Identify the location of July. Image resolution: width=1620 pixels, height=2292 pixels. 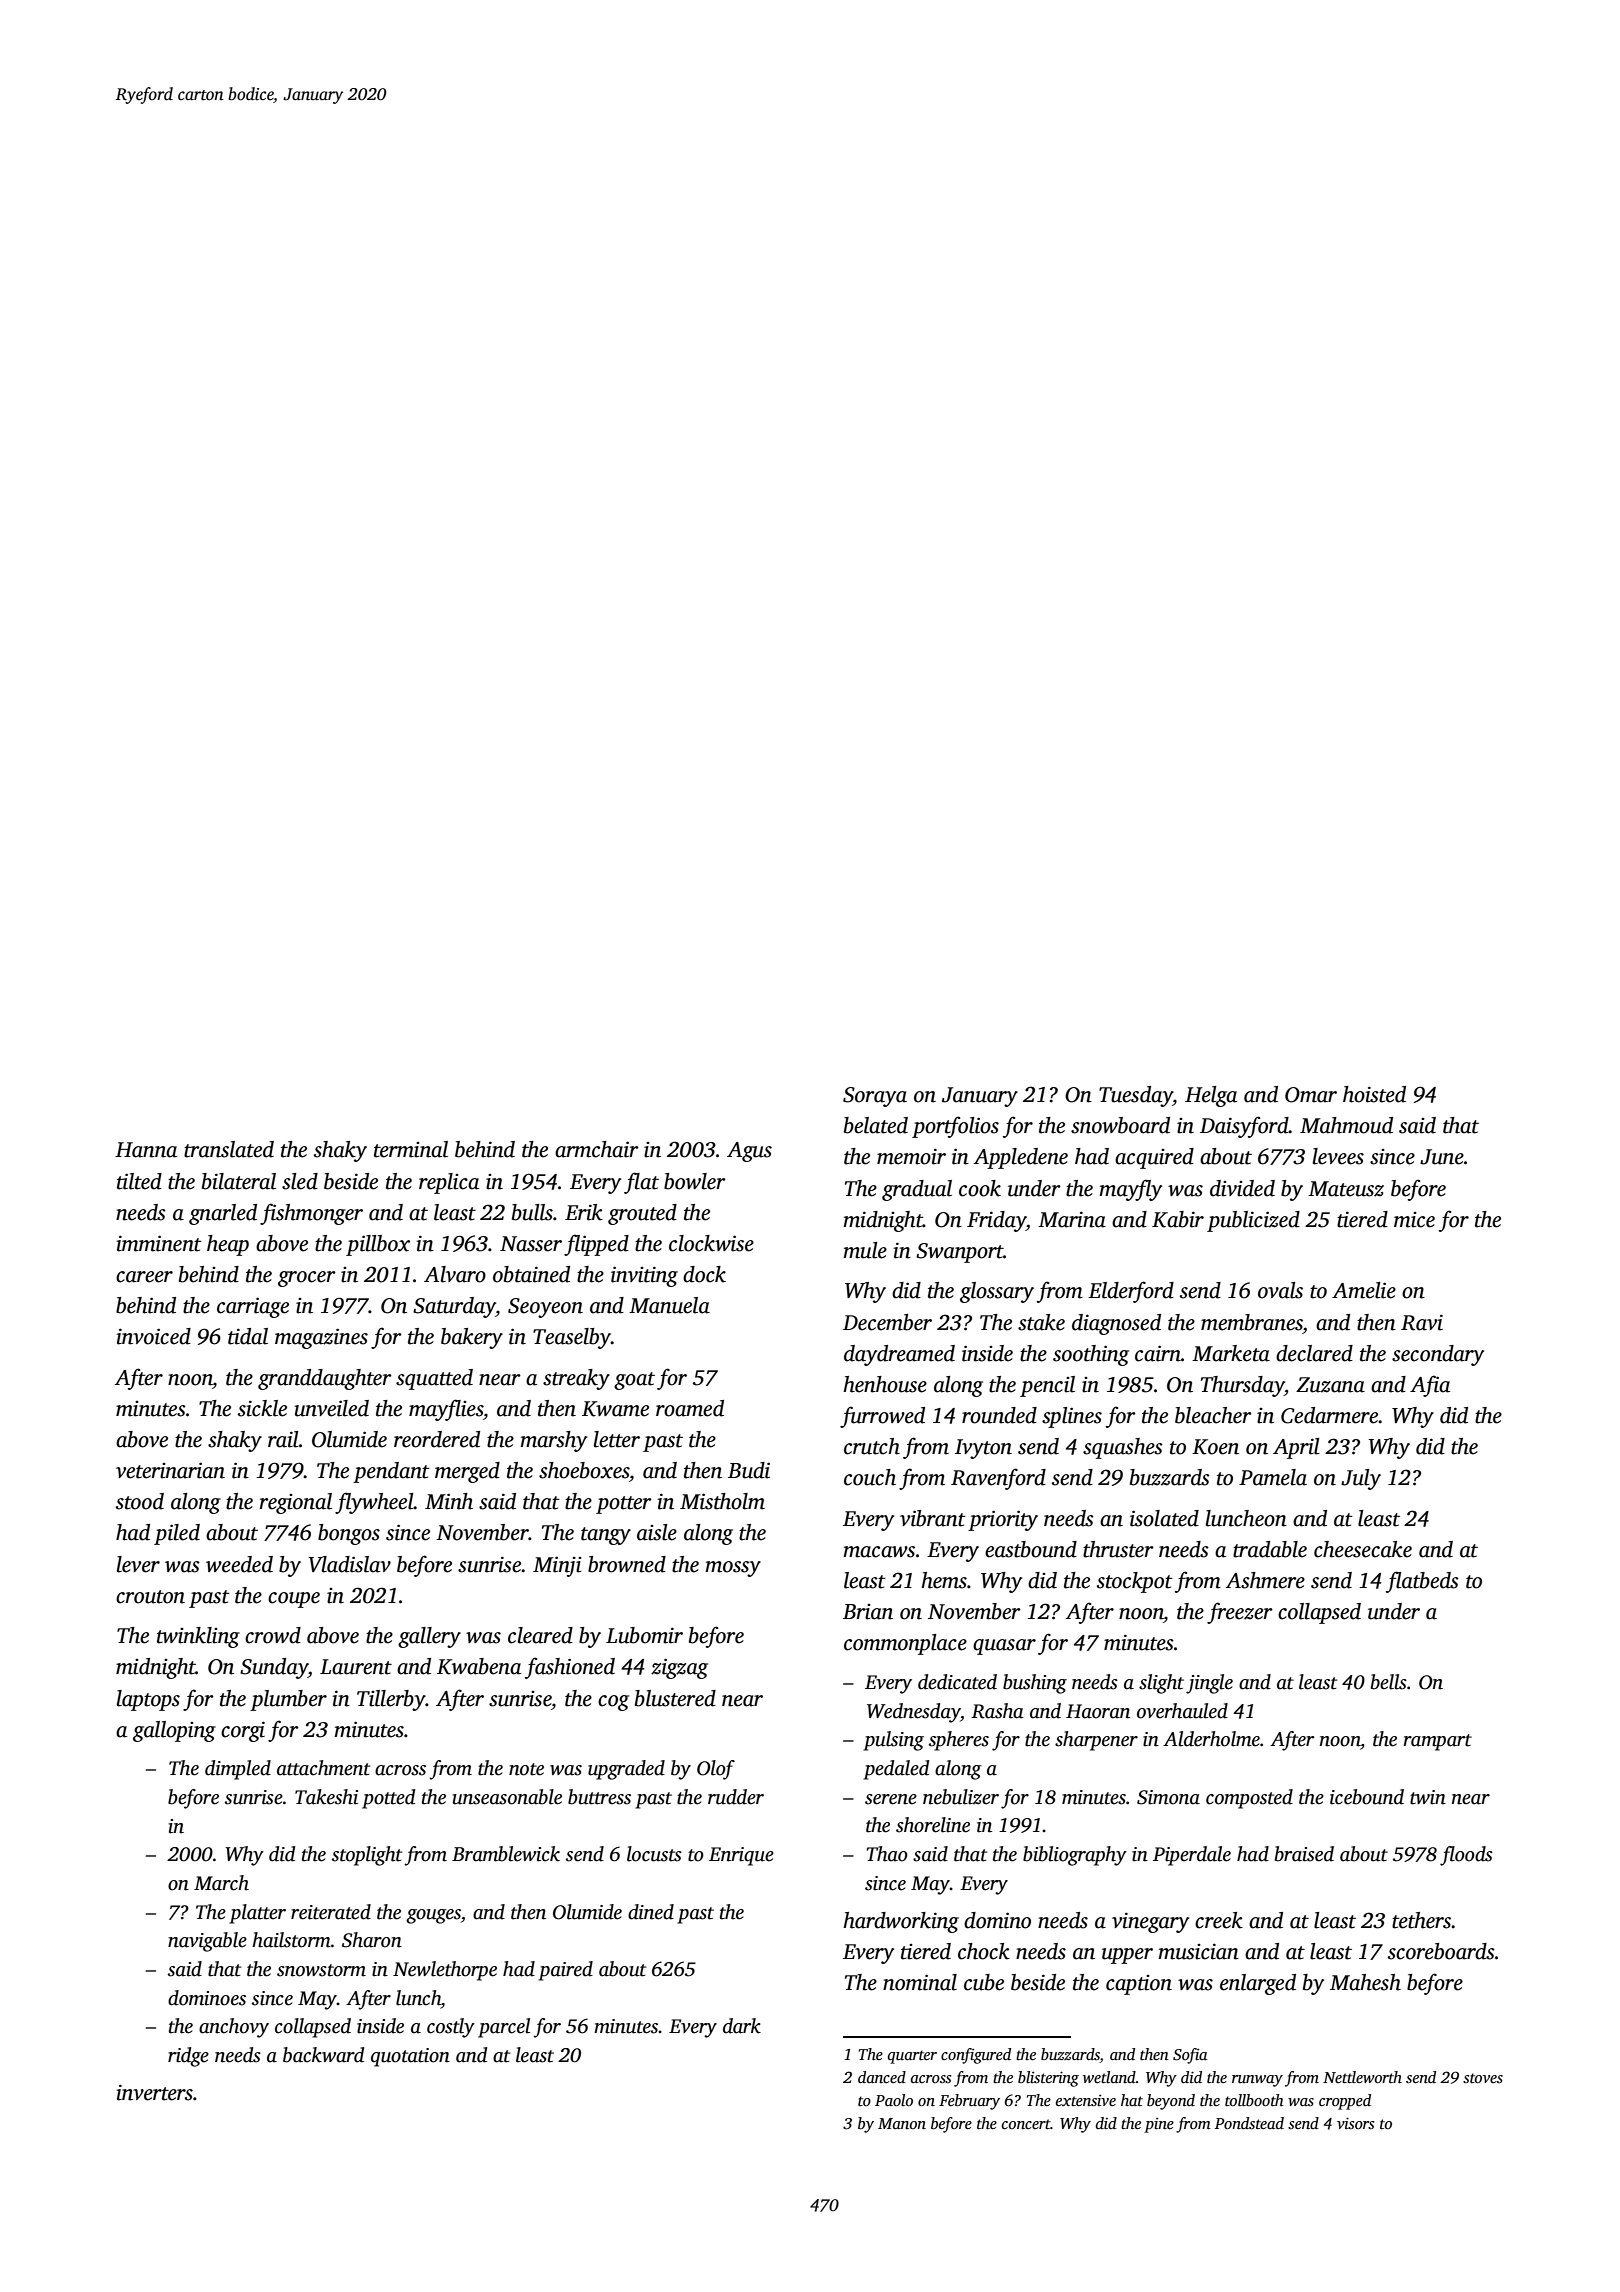
(1361, 1479).
